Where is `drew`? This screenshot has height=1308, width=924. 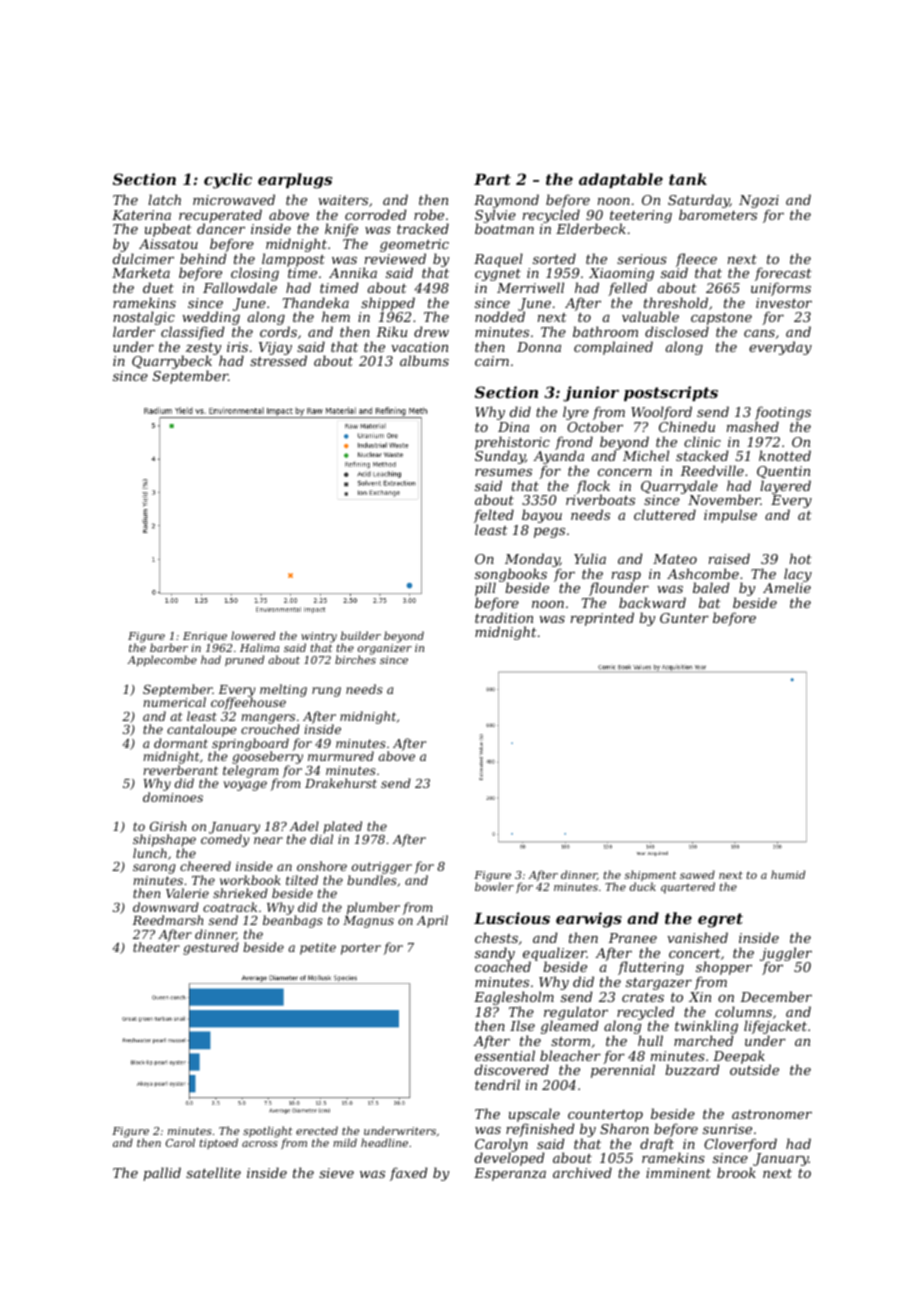
drew is located at coordinates (431, 331).
